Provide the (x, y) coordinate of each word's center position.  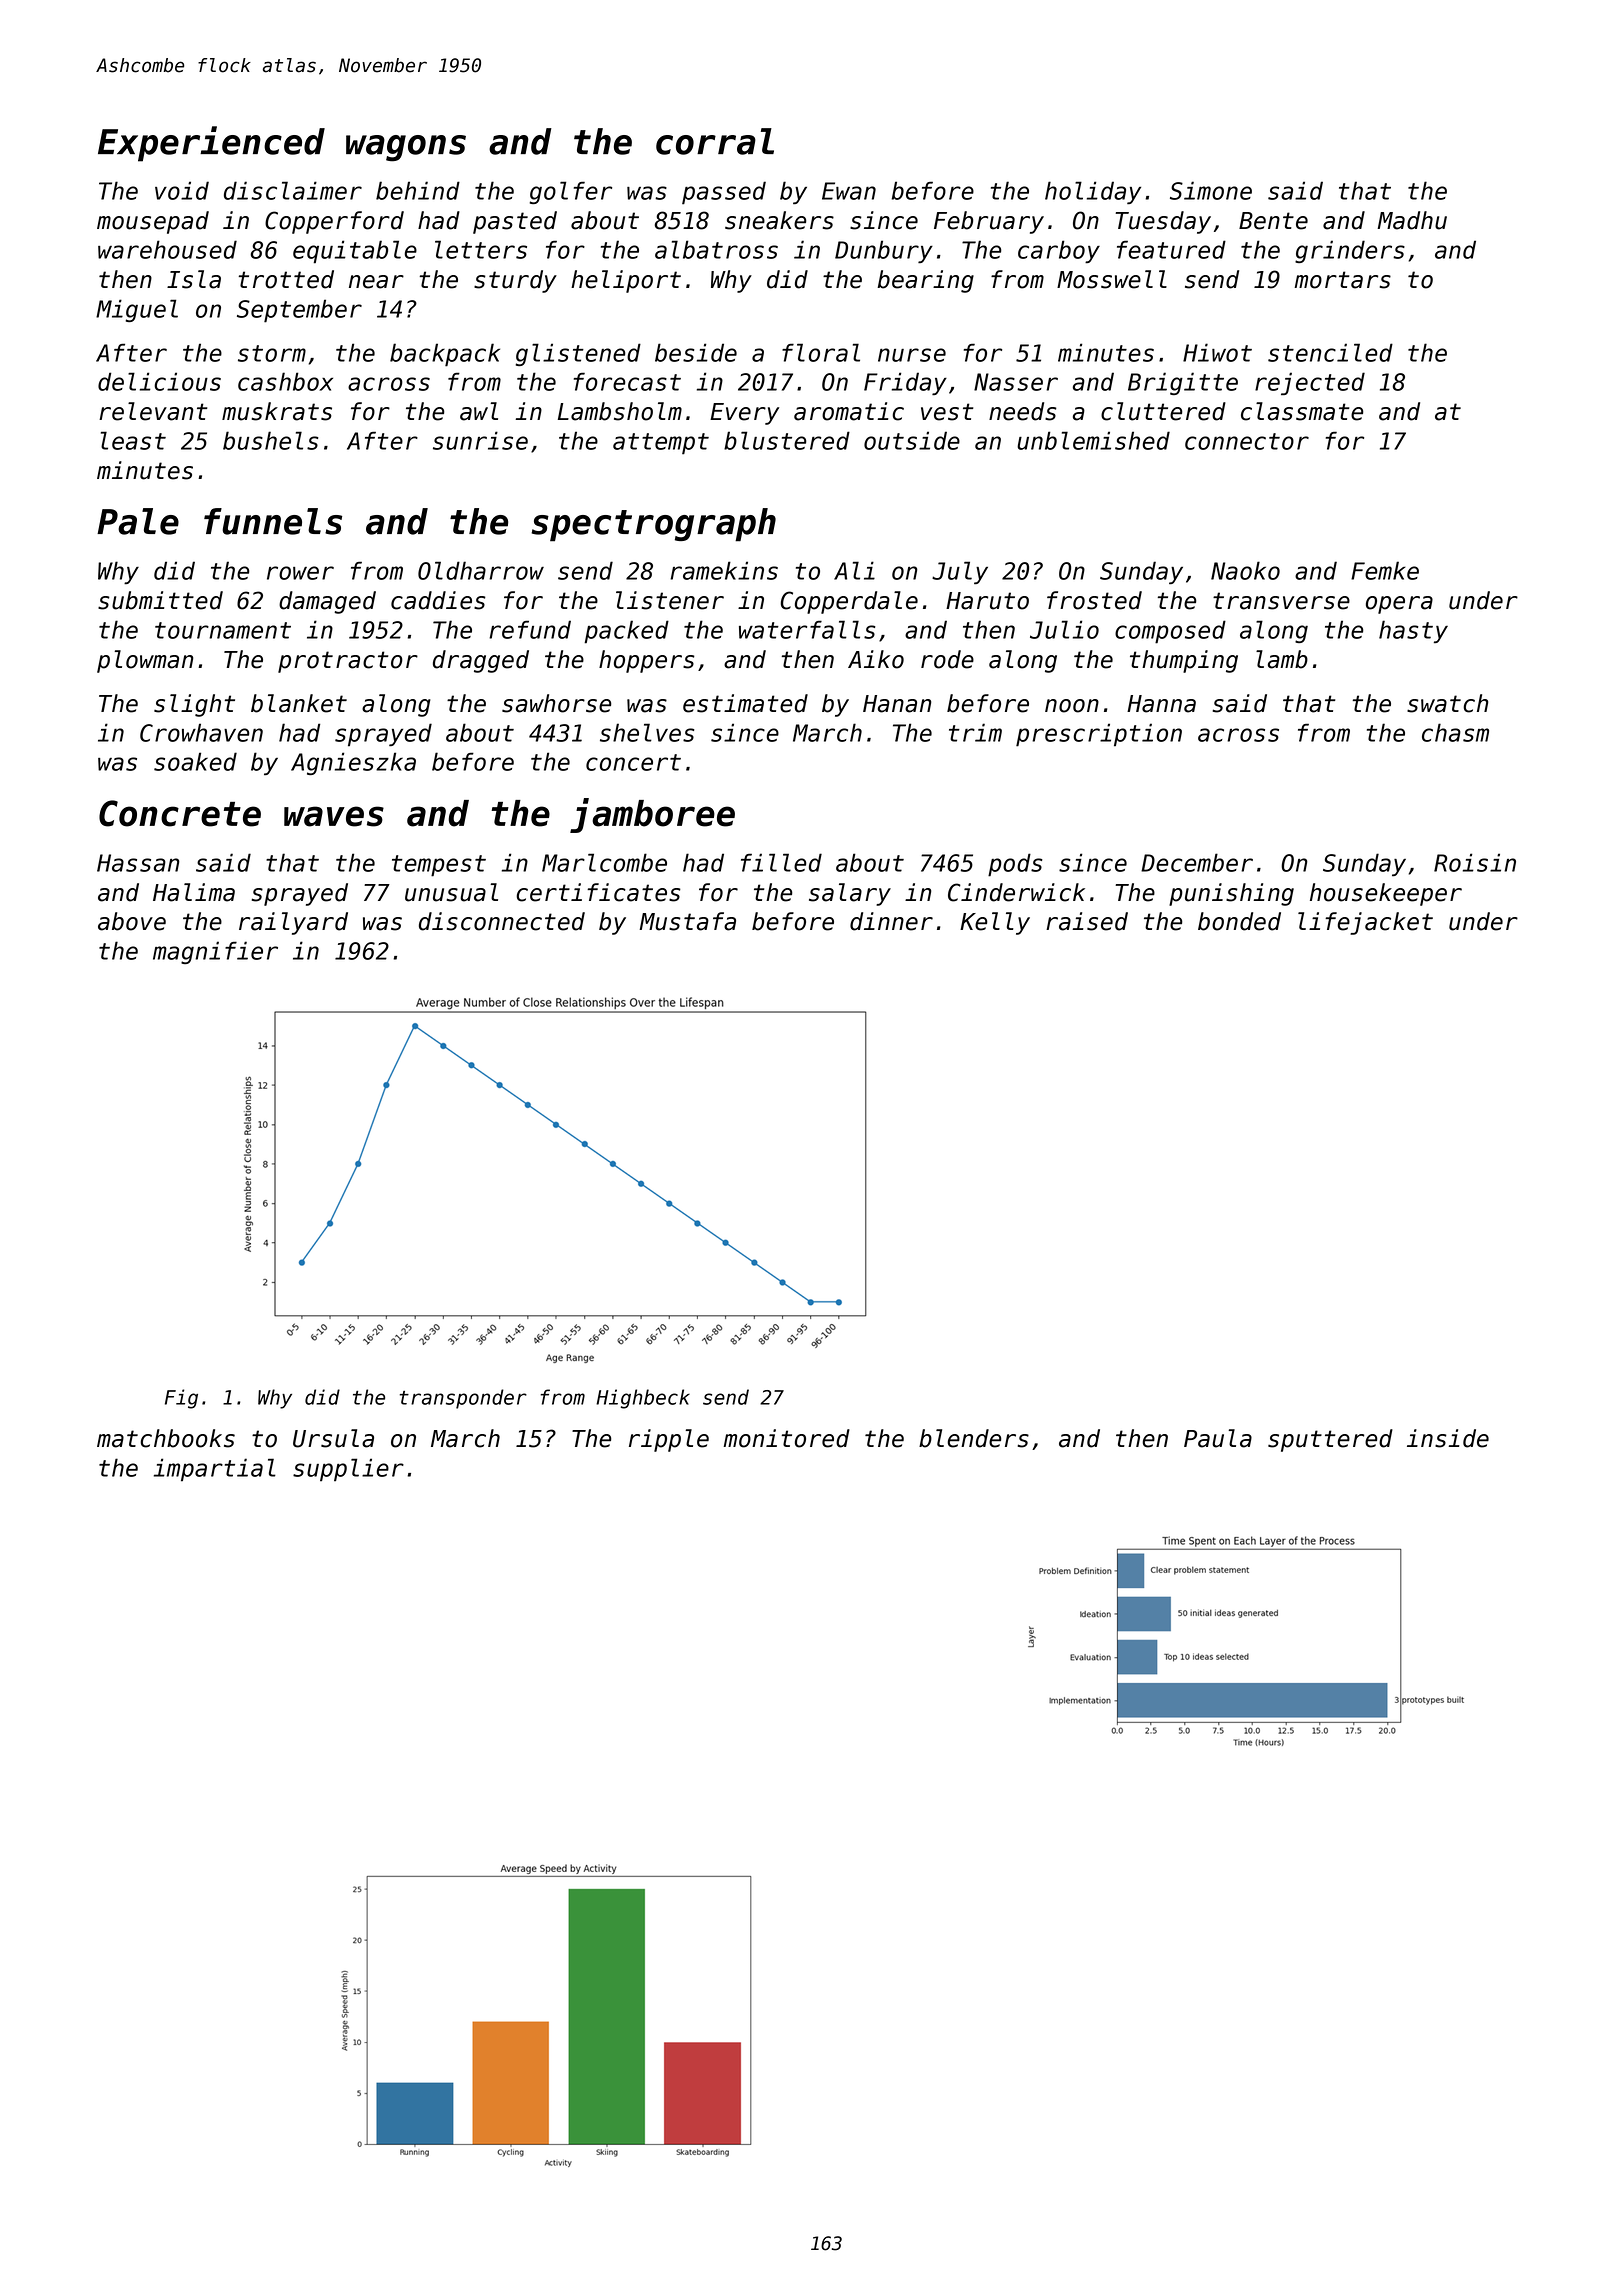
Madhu (1412, 220)
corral (715, 141)
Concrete (180, 813)
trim (975, 732)
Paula (1218, 1438)
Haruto (987, 601)
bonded (1239, 921)
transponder (463, 1399)
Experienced (211, 144)
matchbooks (166, 1438)
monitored (787, 1438)
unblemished (1093, 440)
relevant (153, 411)
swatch (1447, 703)
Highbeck (643, 1399)
